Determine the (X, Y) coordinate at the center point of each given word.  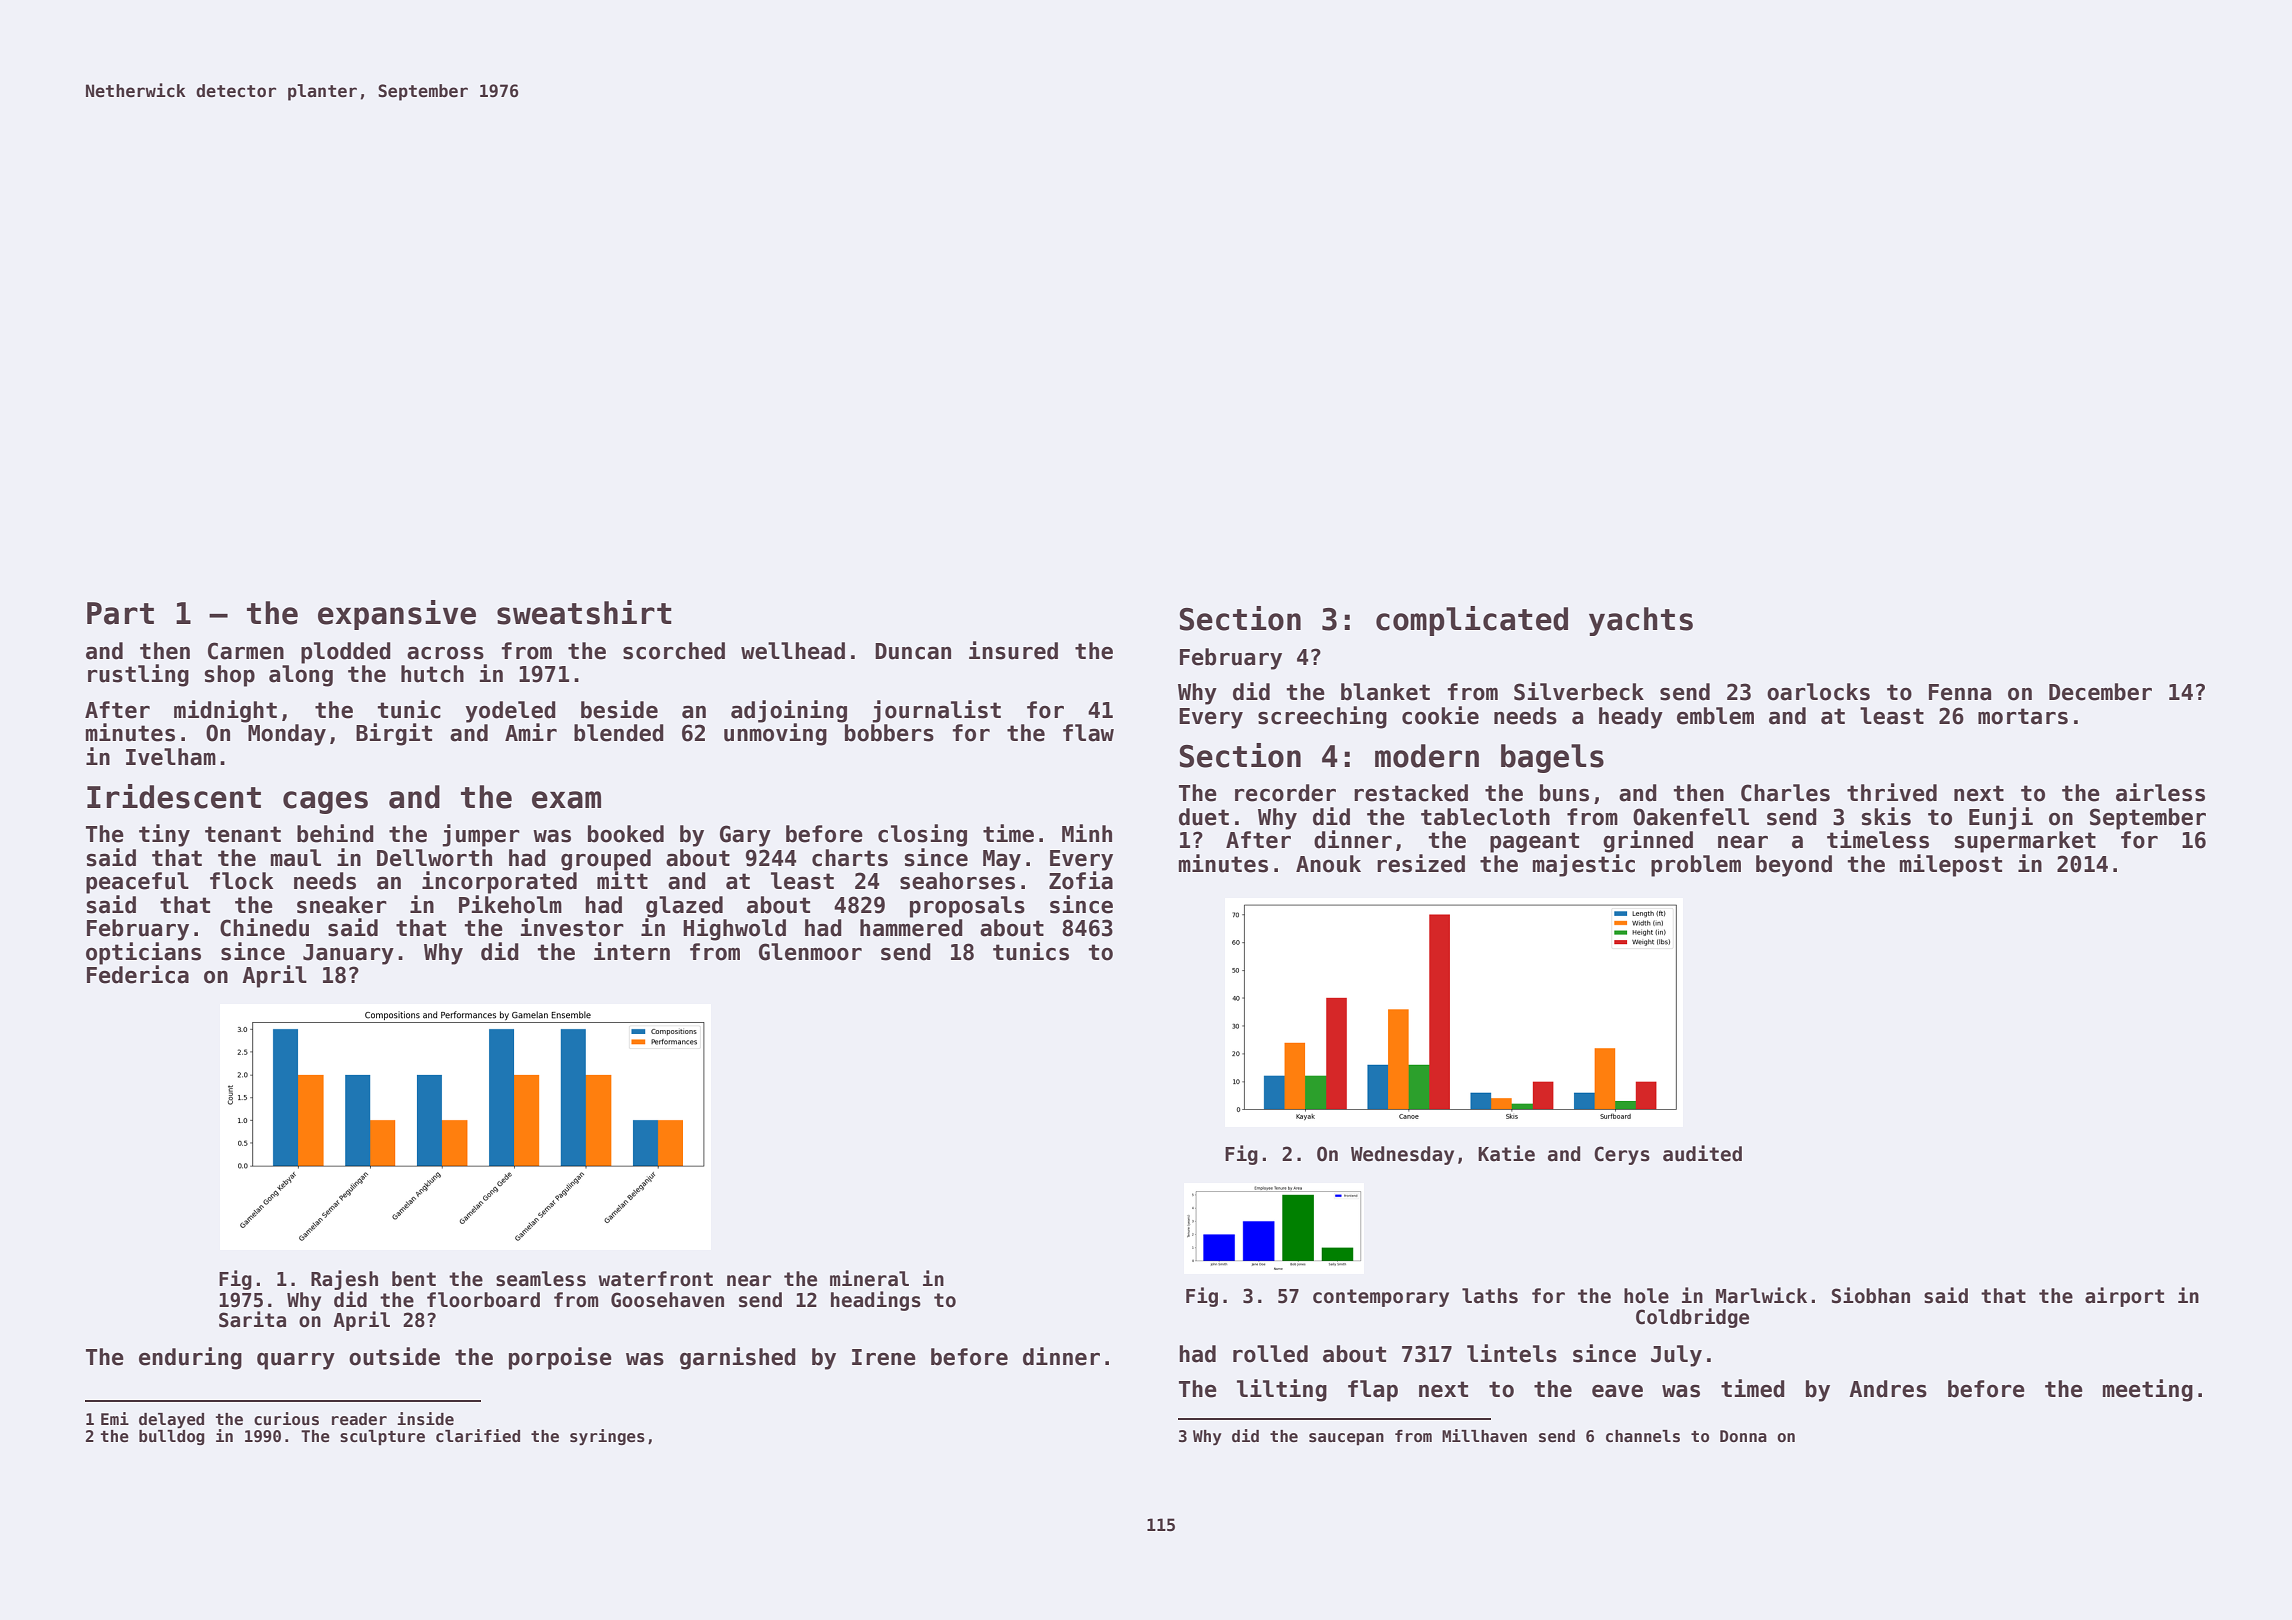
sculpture (382, 1438)
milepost (1951, 865)
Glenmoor (810, 952)
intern (632, 951)
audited (1702, 1153)
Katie (1506, 1153)
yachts (1641, 621)
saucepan (1346, 1439)
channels (1643, 1436)
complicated (1472, 621)
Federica (138, 974)
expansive (397, 615)
